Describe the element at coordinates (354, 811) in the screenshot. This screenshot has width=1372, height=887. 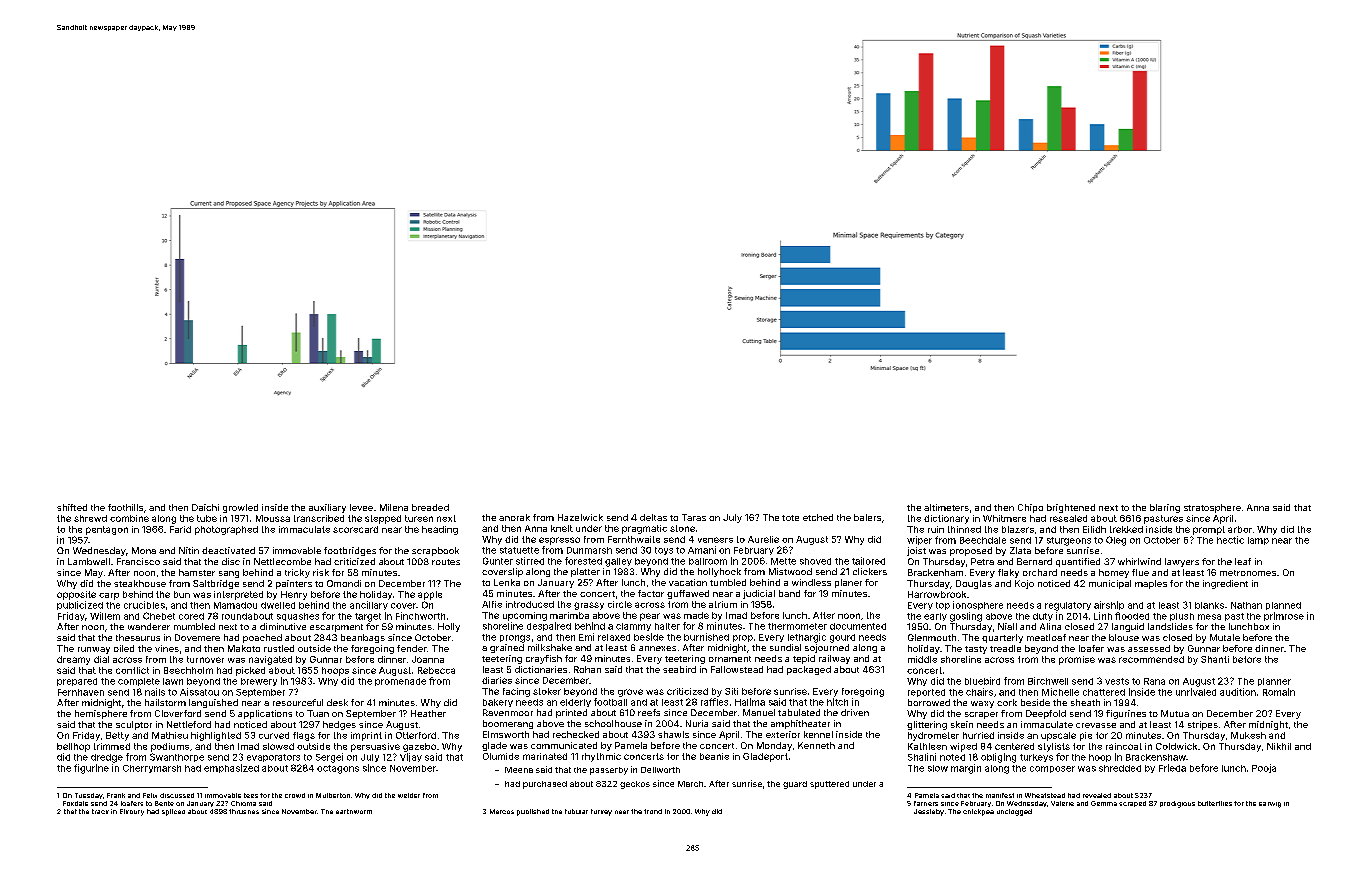
I see `earthworm` at that location.
